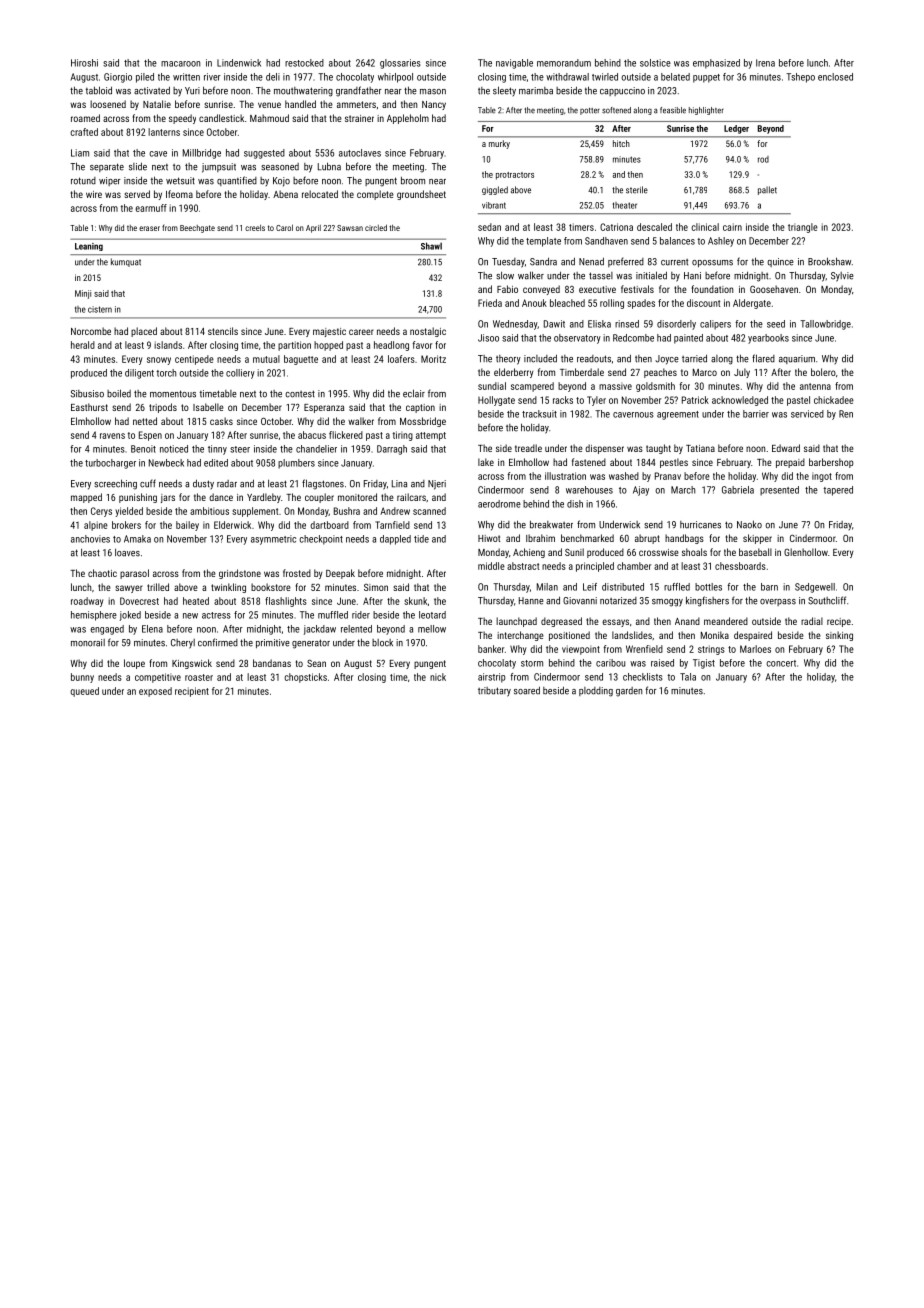 This screenshot has width=924, height=1308. I want to click on nostalgic, so click(428, 332).
